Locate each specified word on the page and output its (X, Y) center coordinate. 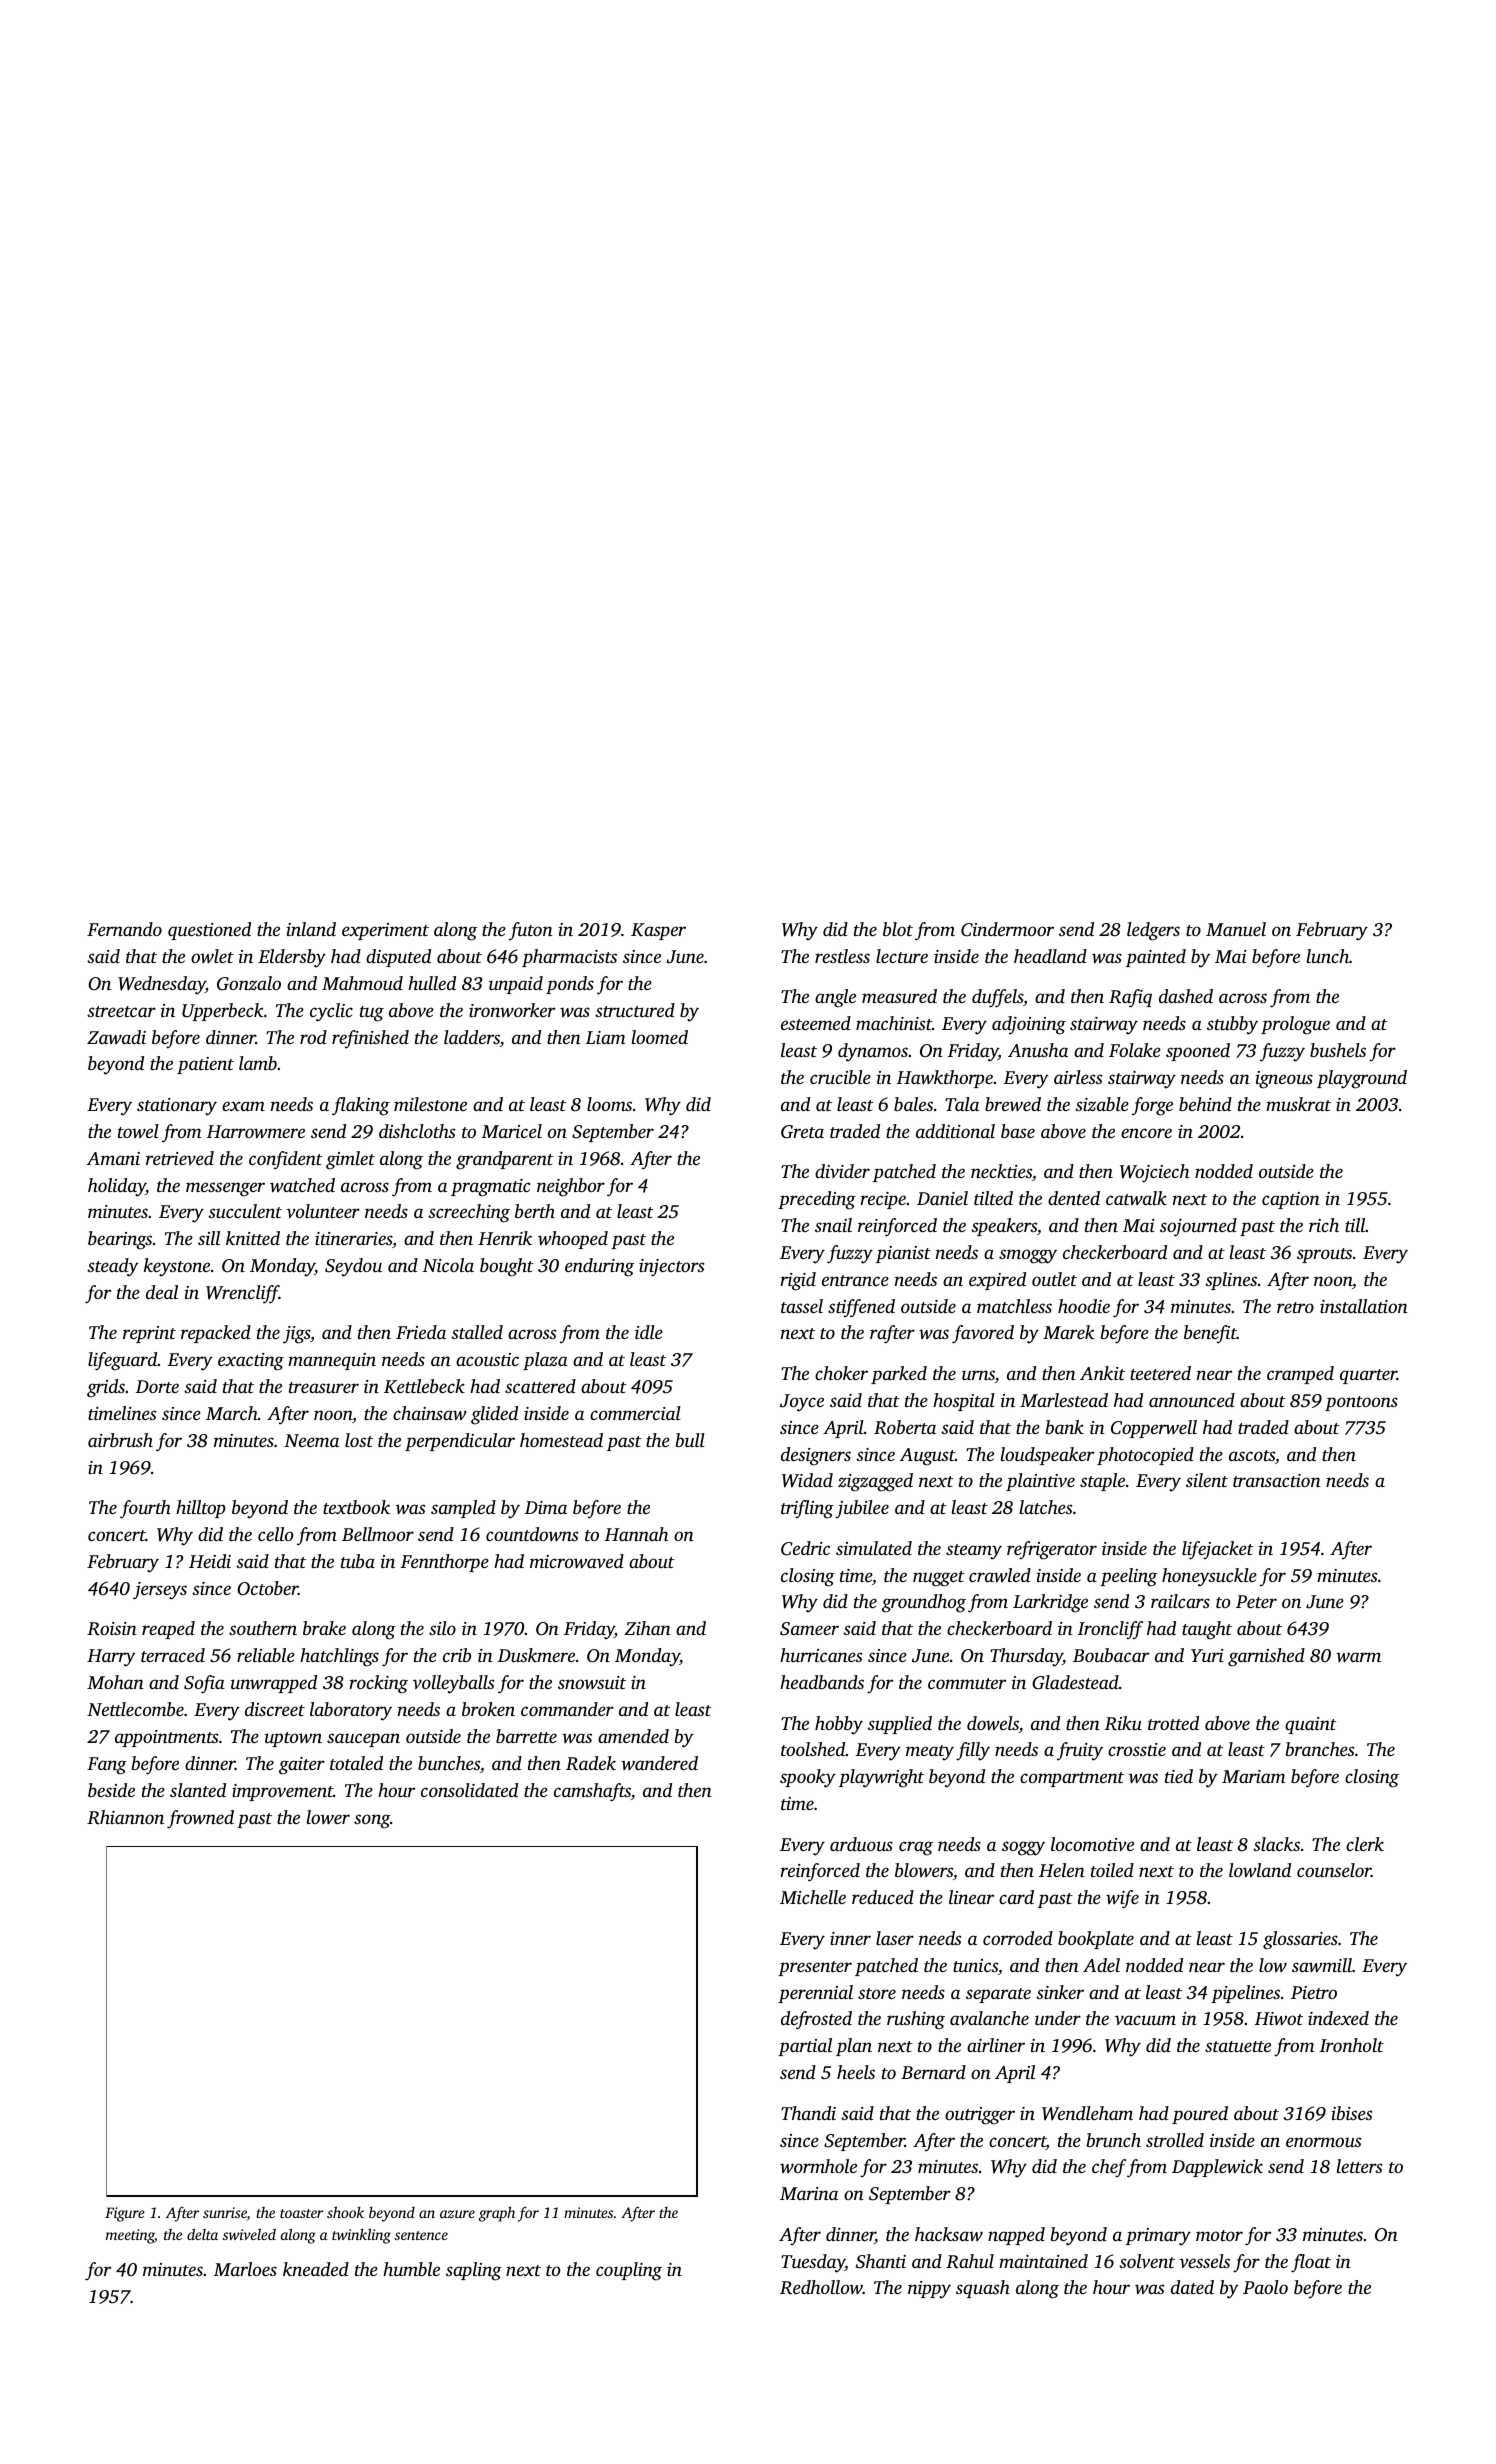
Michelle (813, 1897)
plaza (545, 1361)
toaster (301, 2213)
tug (372, 1014)
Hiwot (1279, 2018)
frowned (200, 1819)
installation (1364, 1306)
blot (898, 929)
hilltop (200, 1509)
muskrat (1298, 1104)
